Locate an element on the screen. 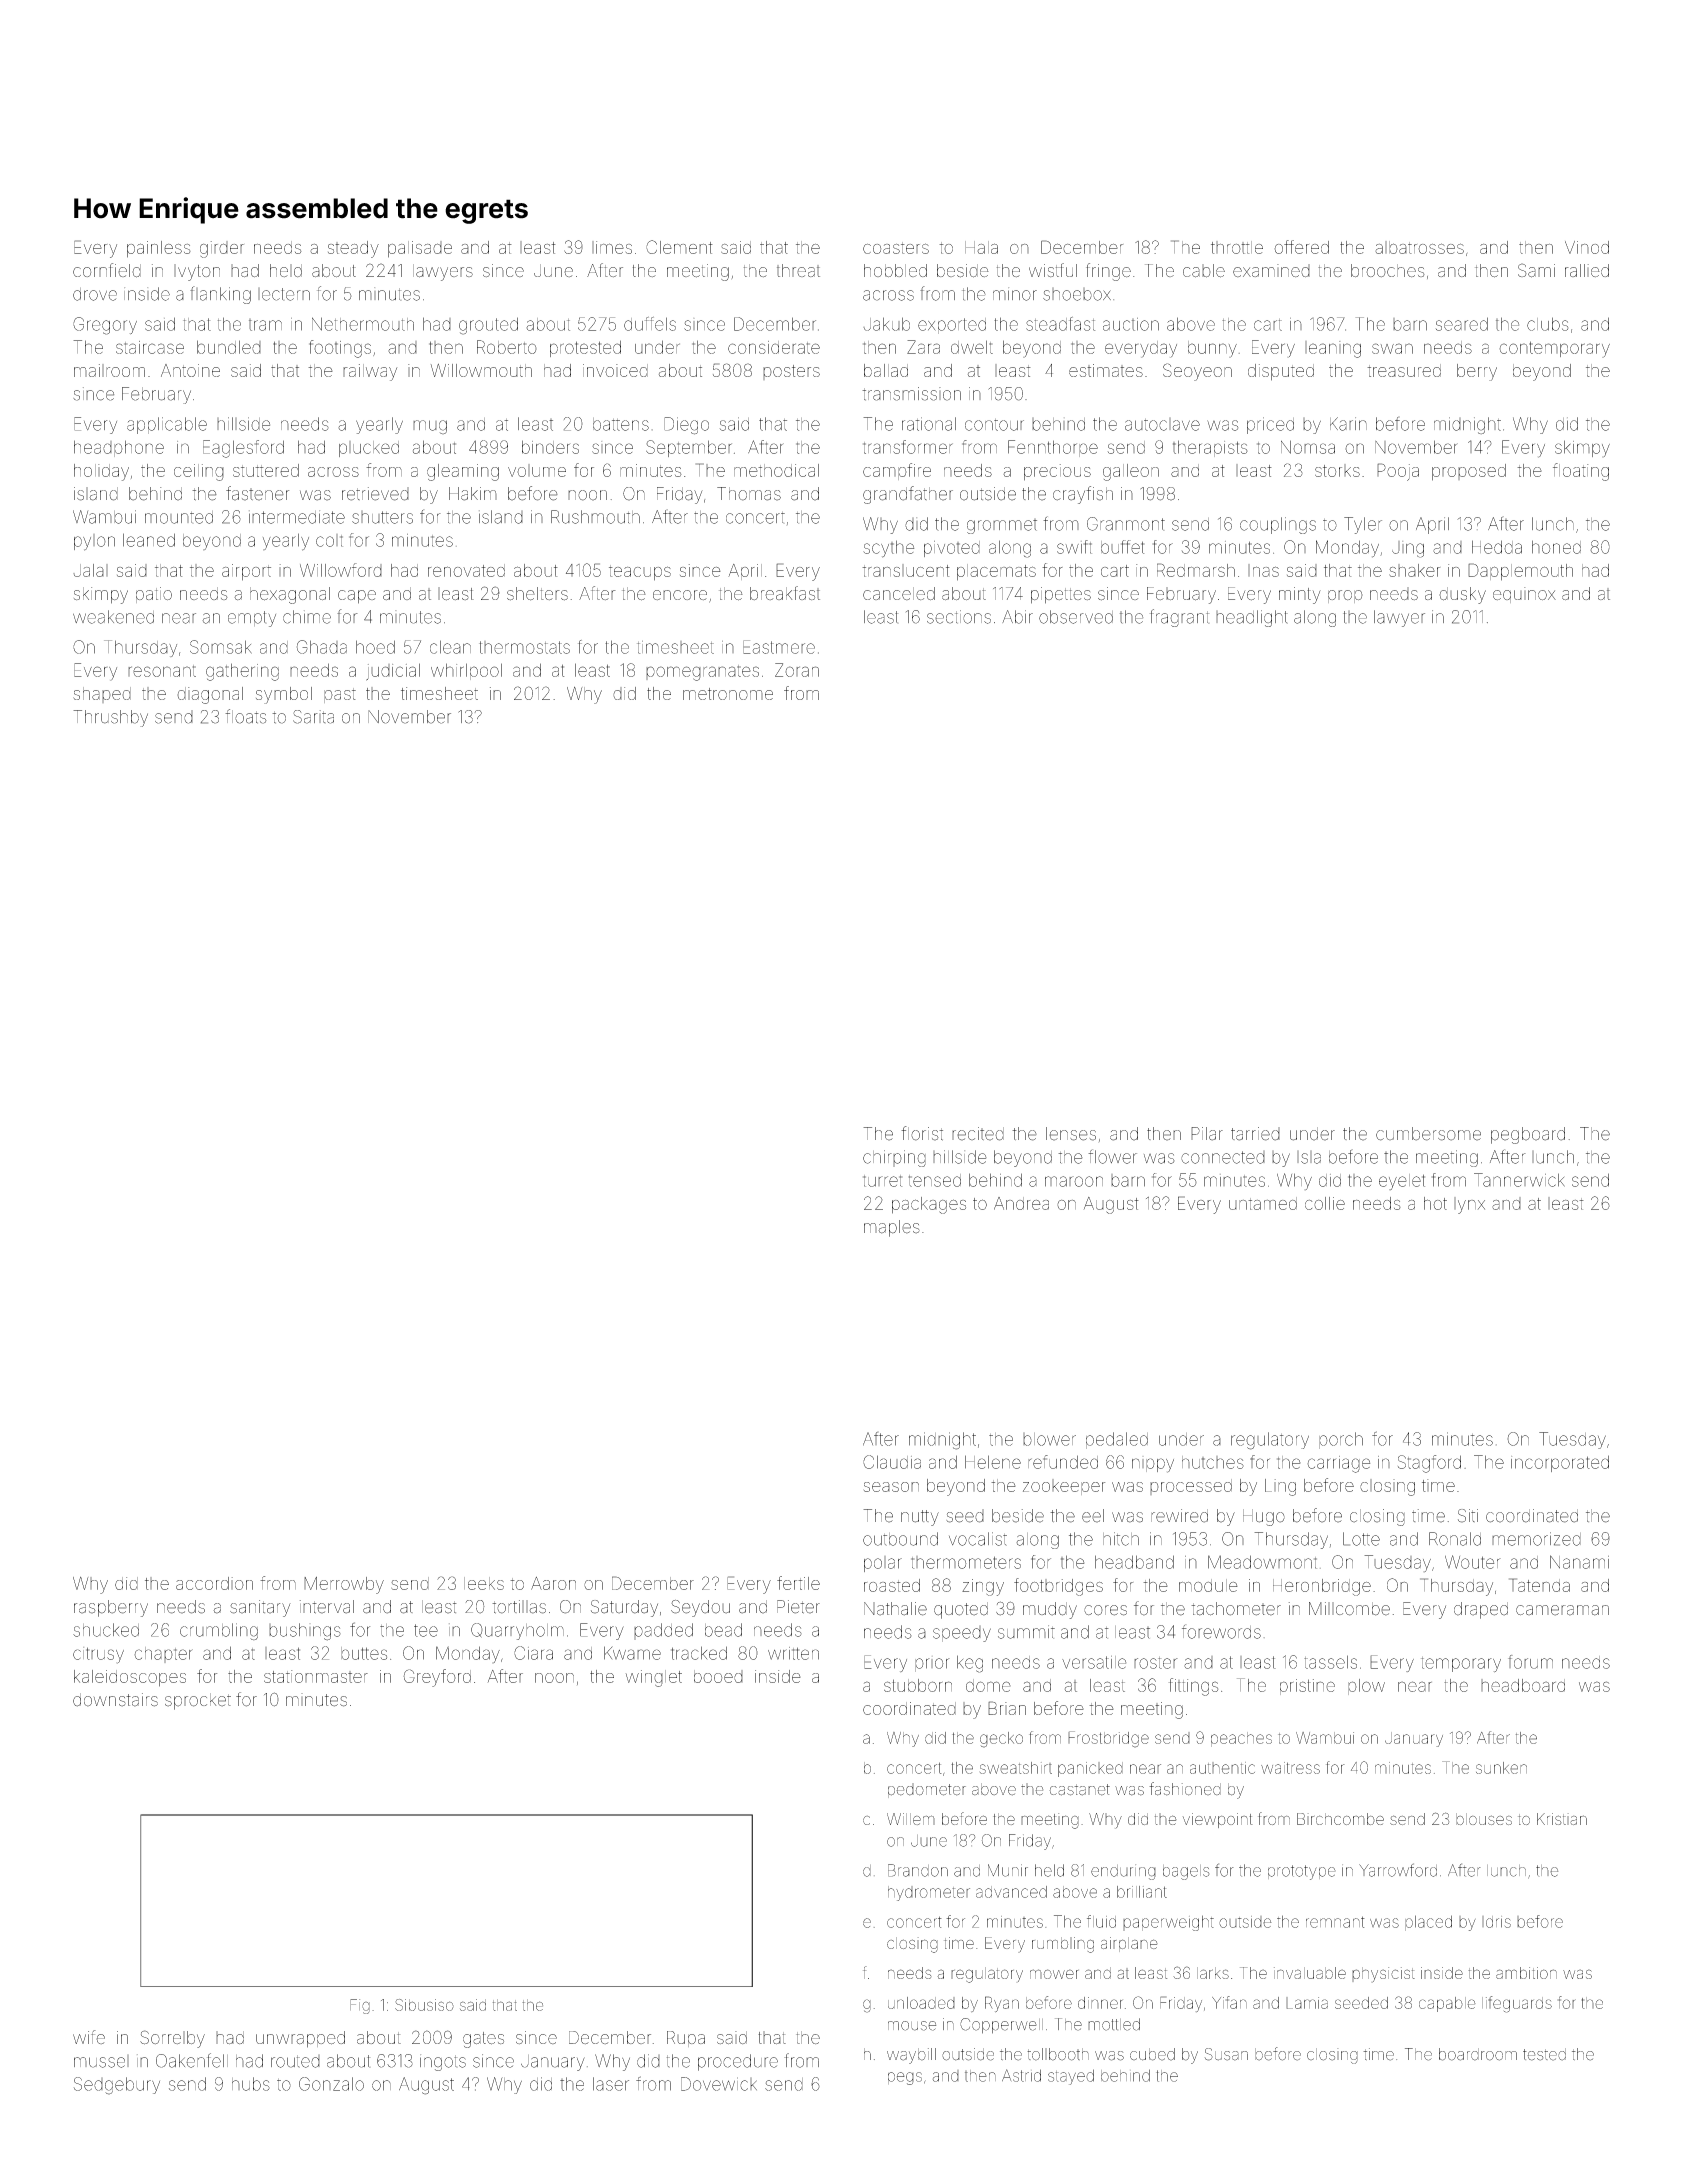  untamed is located at coordinates (1263, 1203).
